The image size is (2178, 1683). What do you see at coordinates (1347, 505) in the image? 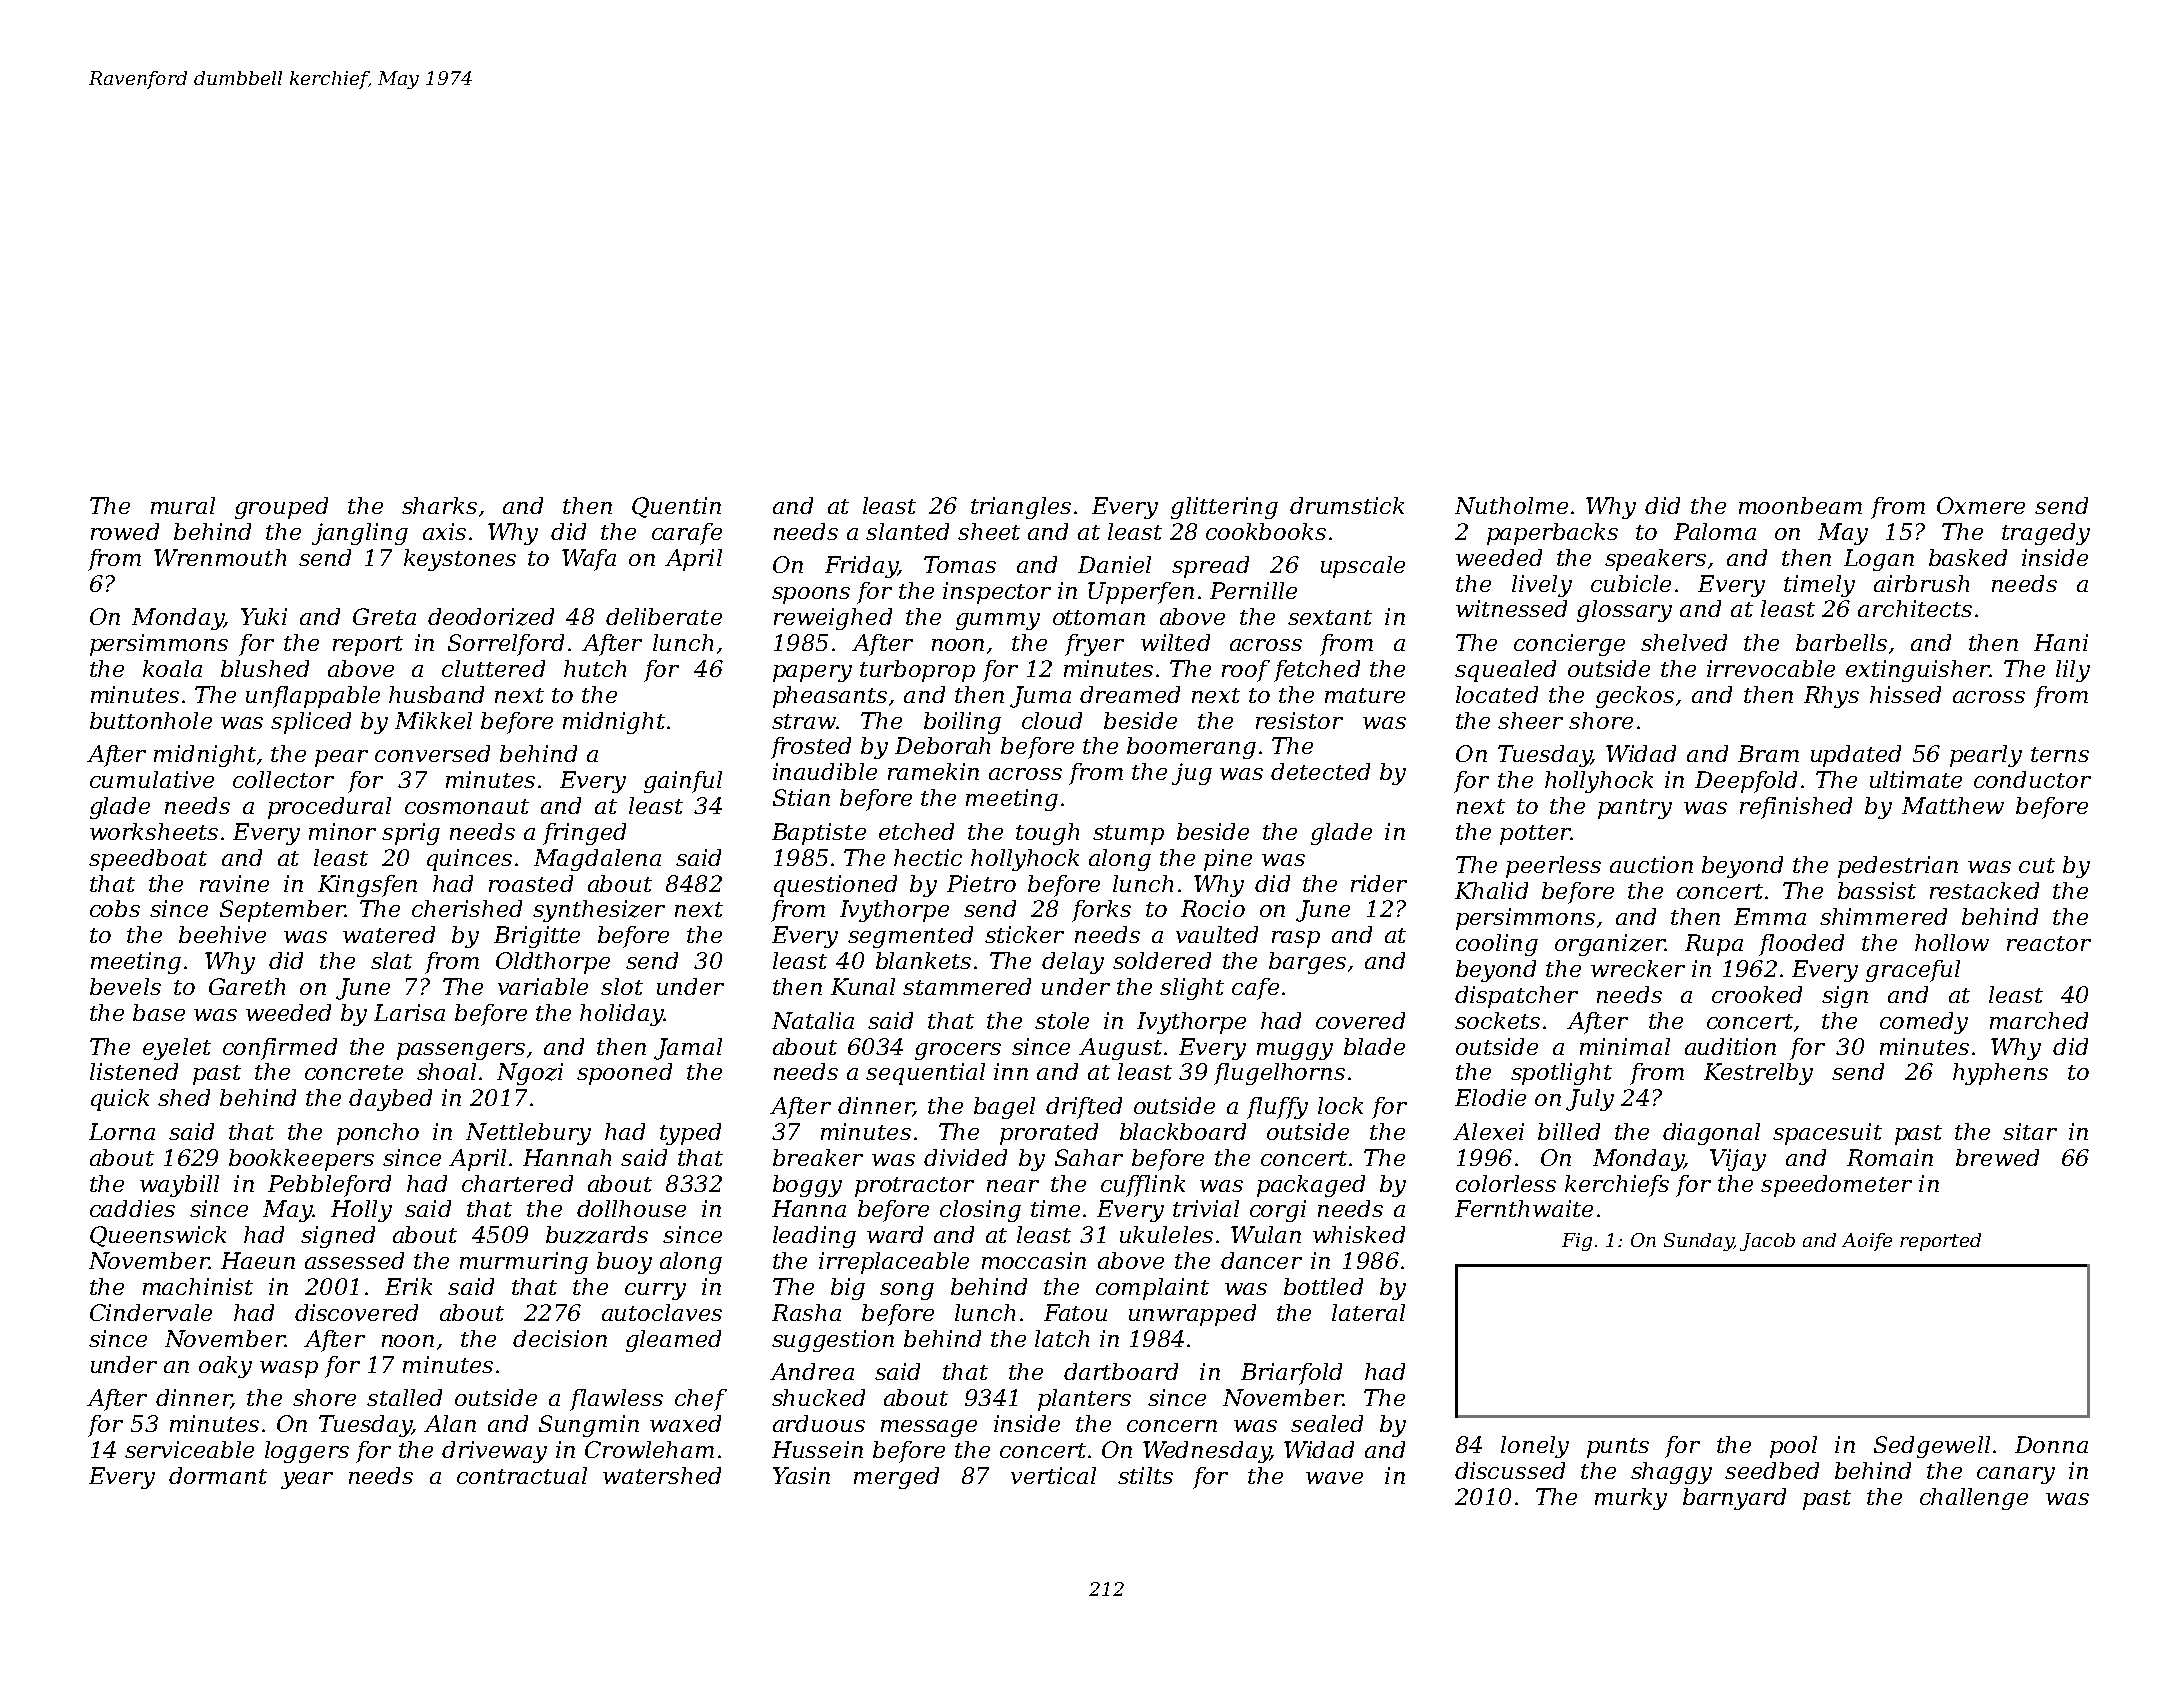
I see `drumstick` at bounding box center [1347, 505].
